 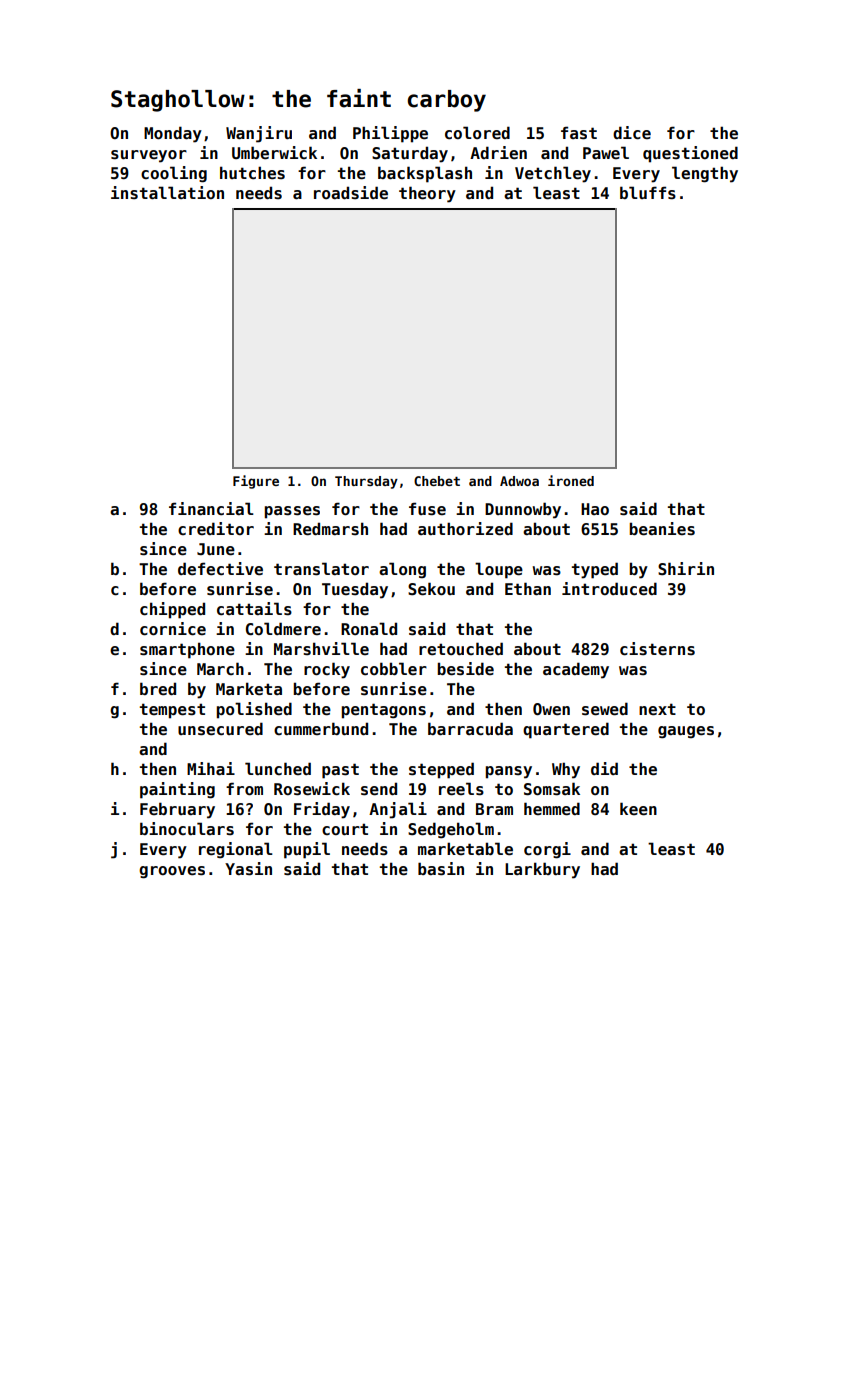 I want to click on passes, so click(x=292, y=512).
